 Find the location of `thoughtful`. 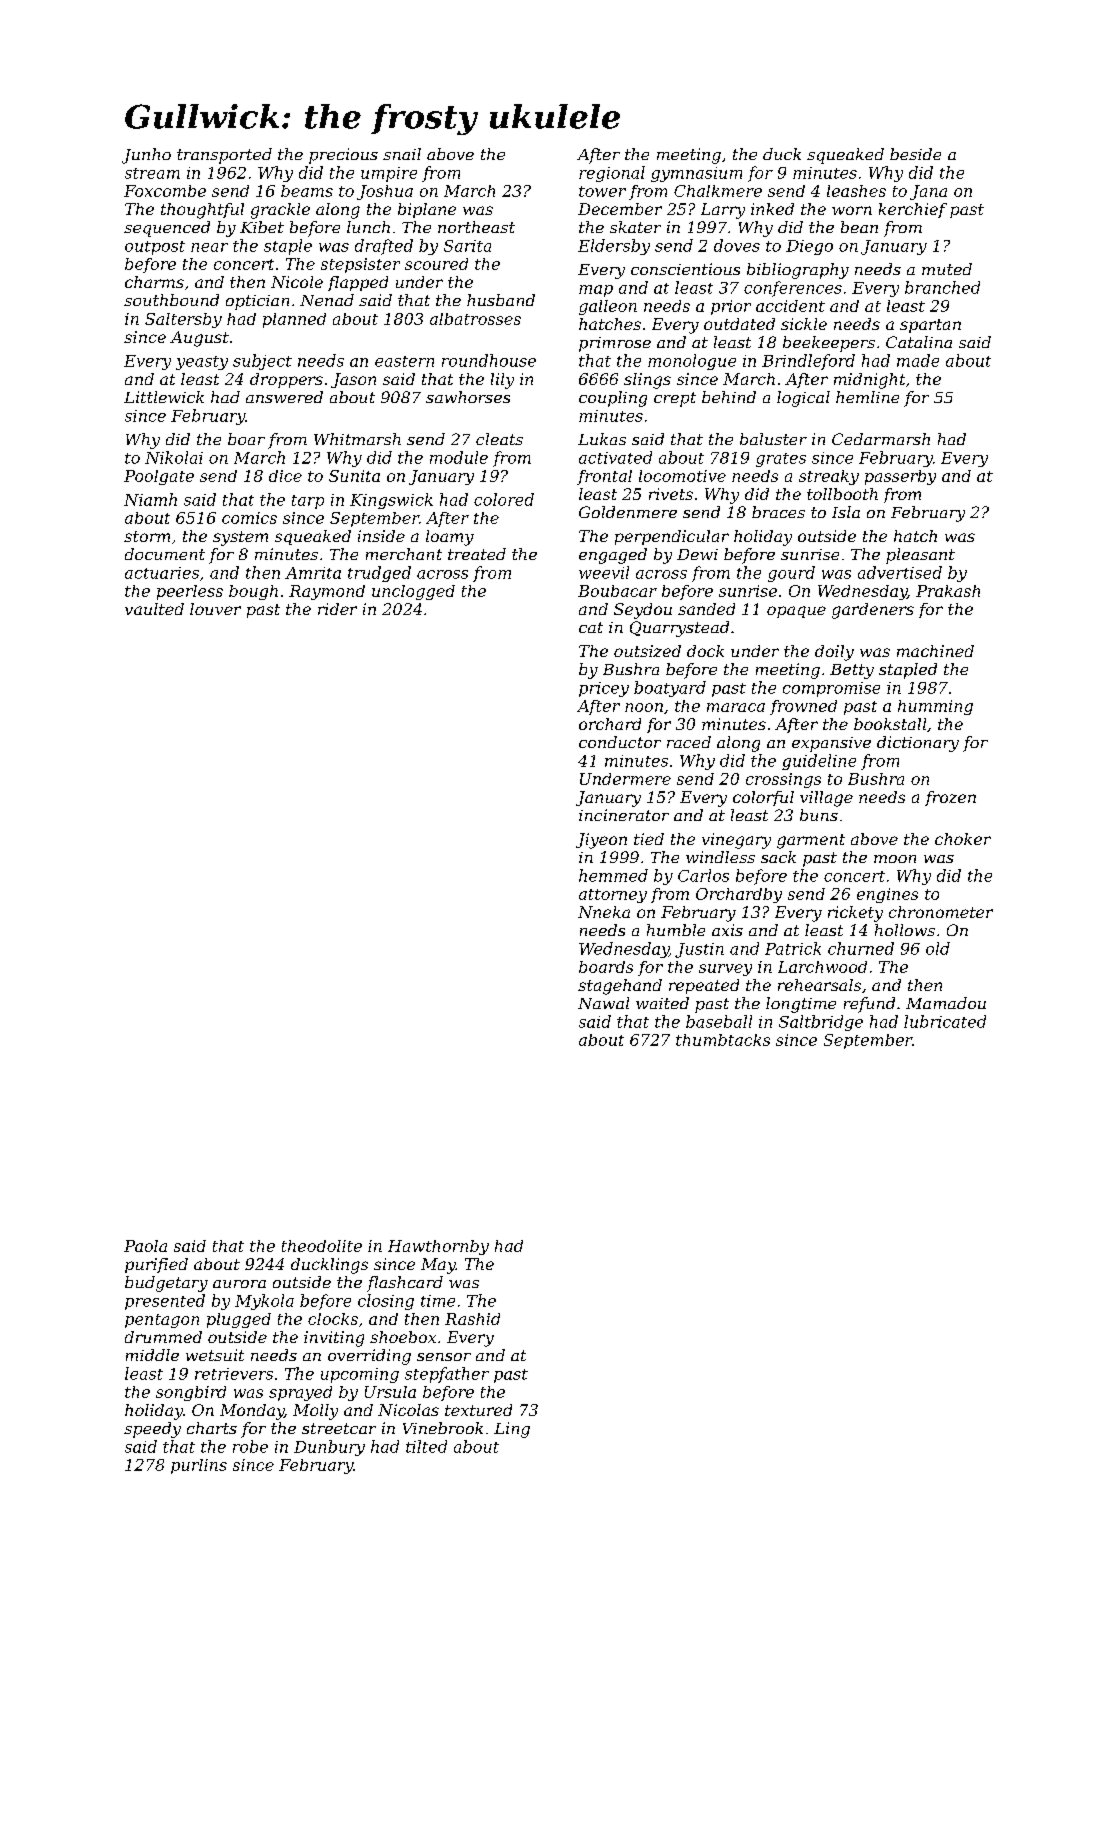

thoughtful is located at coordinates (202, 211).
